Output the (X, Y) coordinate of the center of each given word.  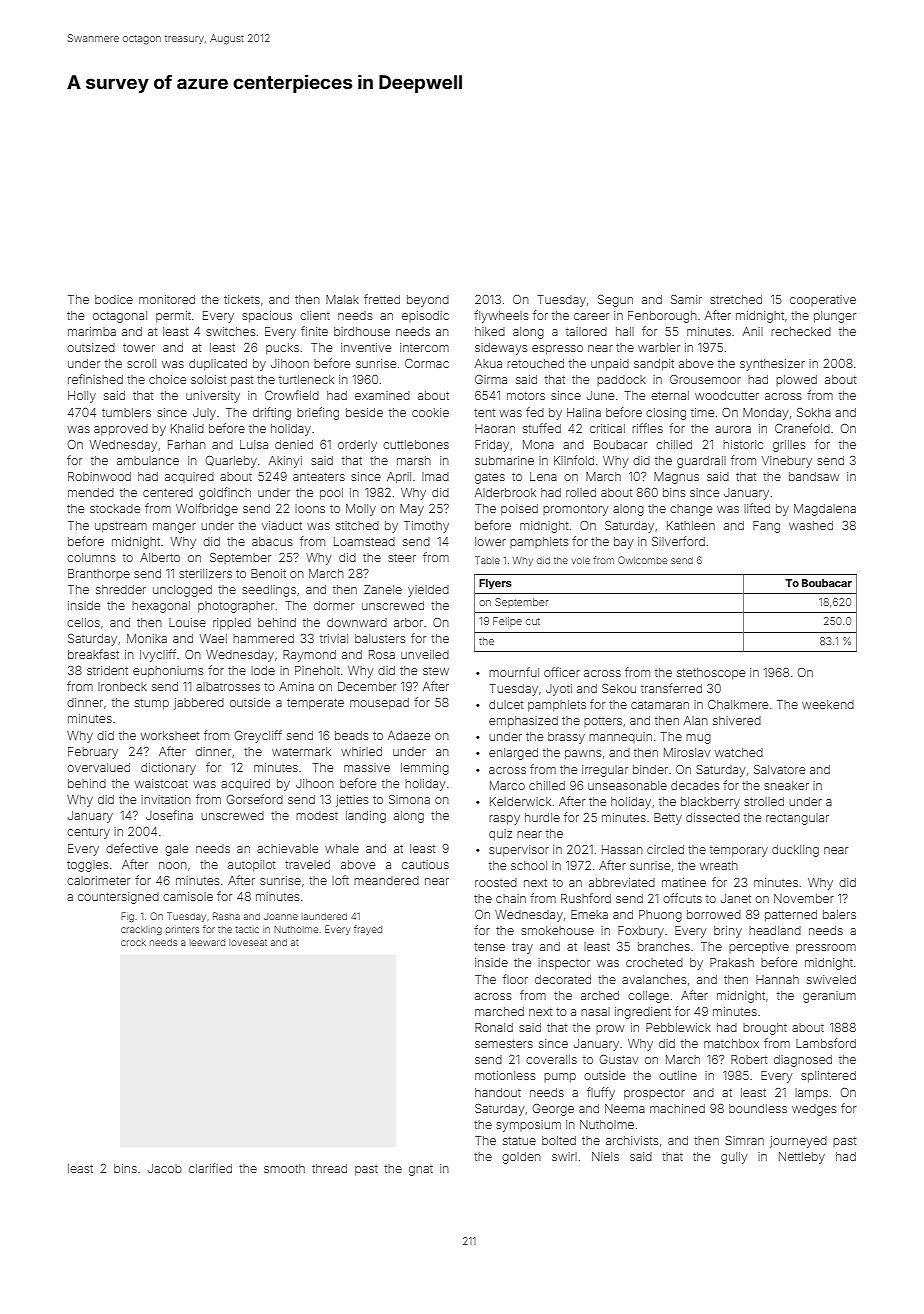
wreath (719, 865)
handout (498, 1092)
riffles (647, 428)
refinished (95, 379)
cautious (425, 864)
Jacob (165, 1168)
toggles (87, 866)
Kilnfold (574, 460)
